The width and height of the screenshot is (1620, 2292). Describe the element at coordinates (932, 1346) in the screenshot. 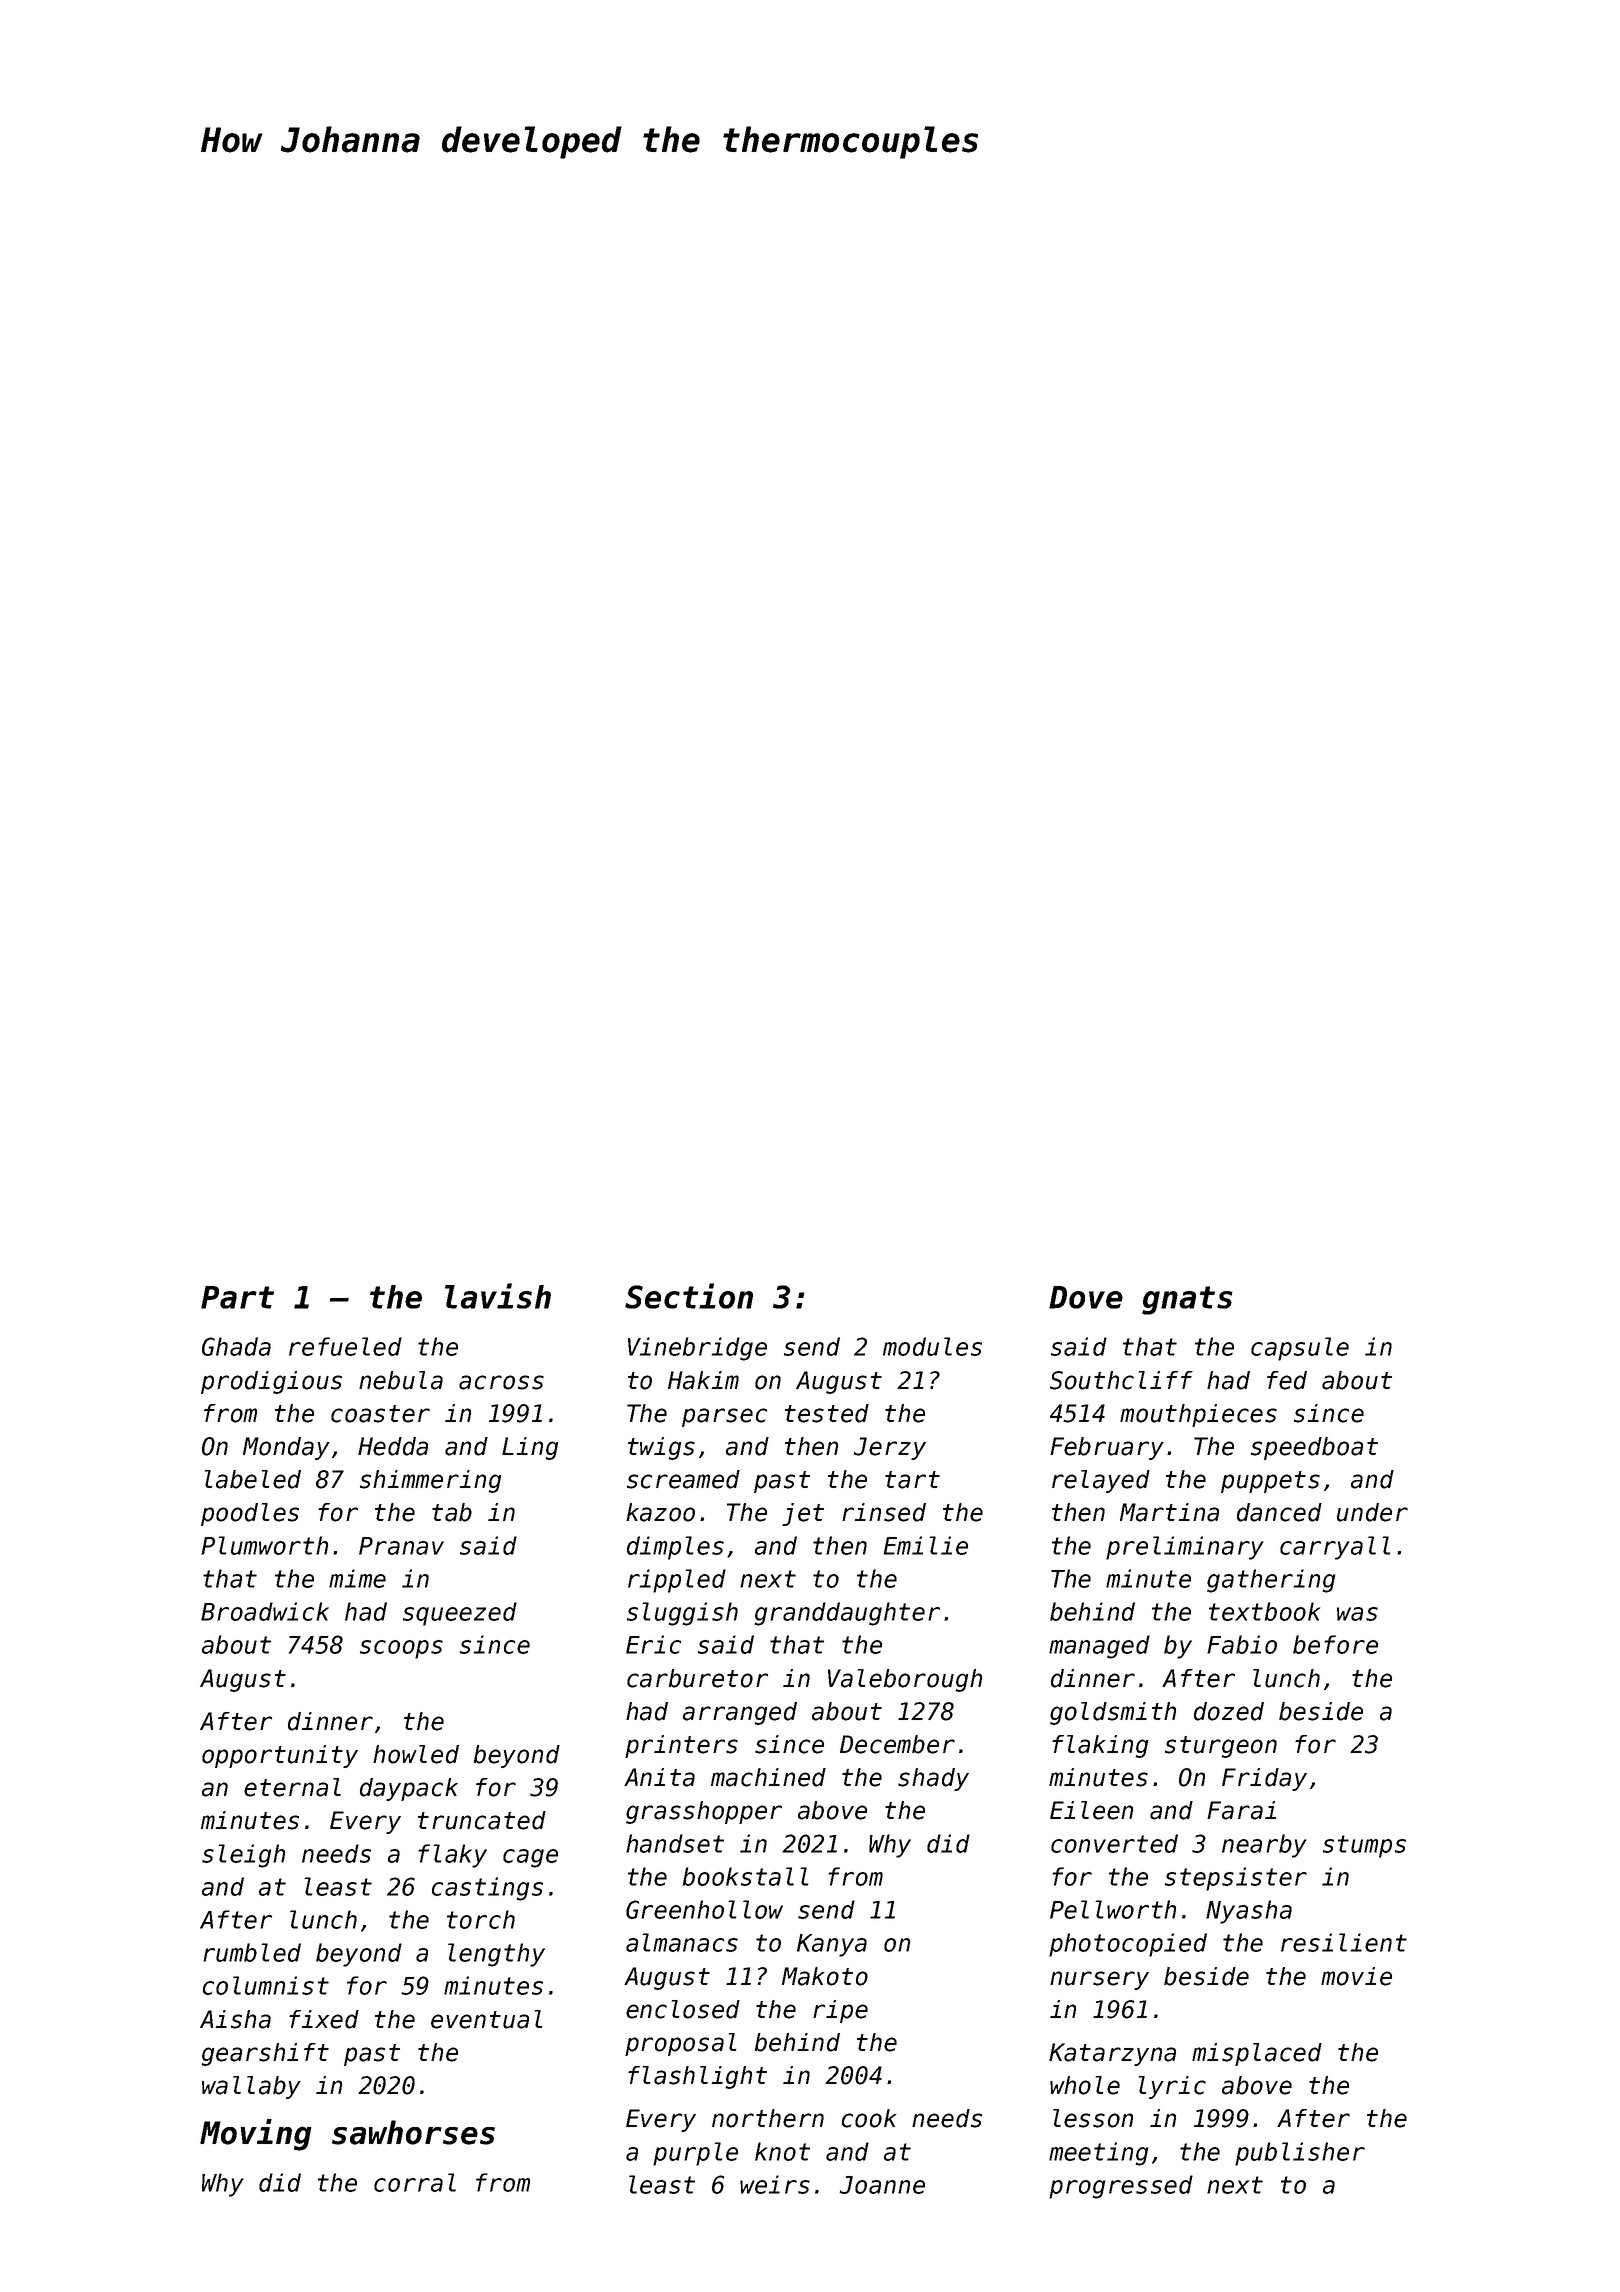

I see `modules` at that location.
